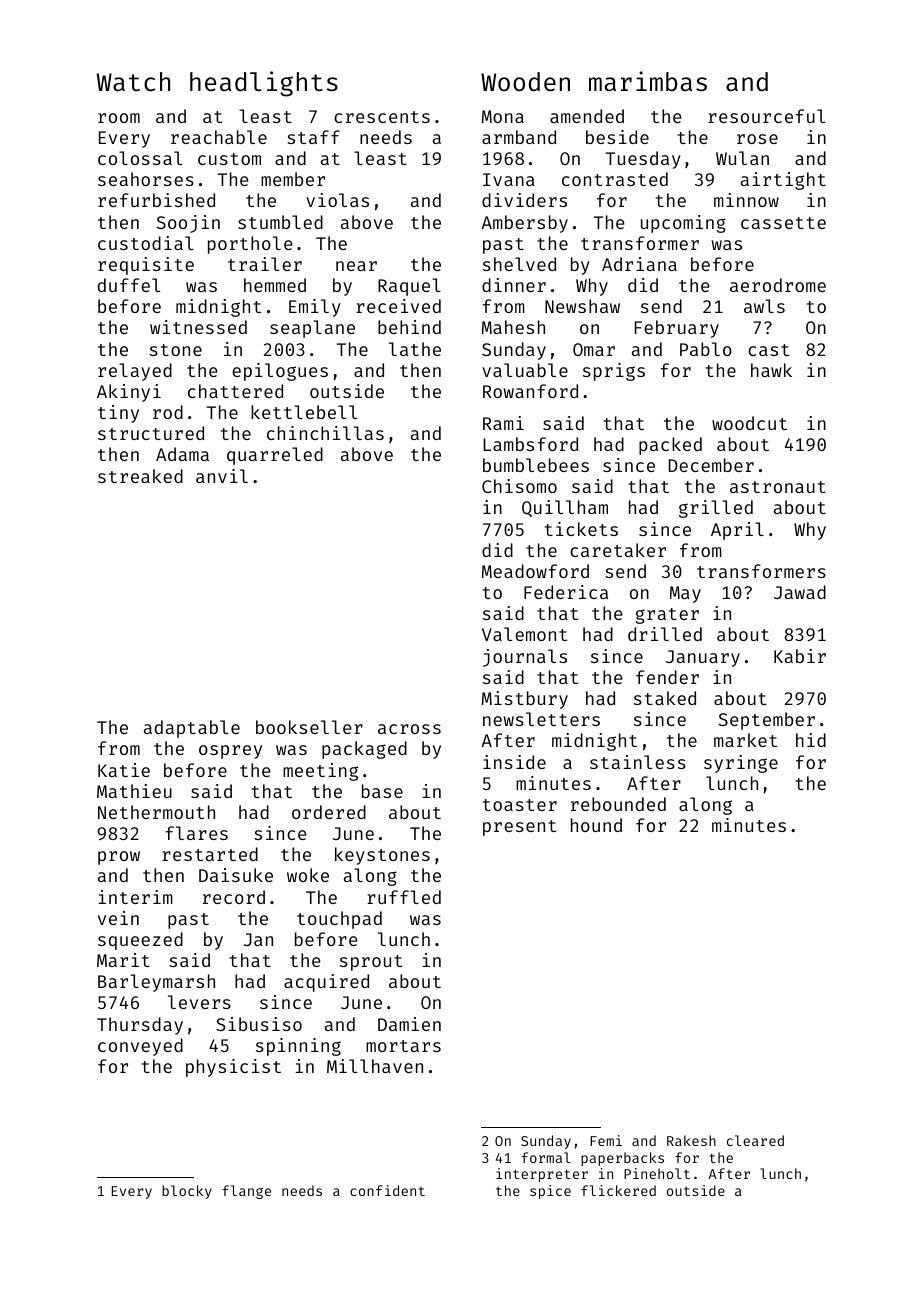 This document has height=1308, width=924. What do you see at coordinates (196, 833) in the document?
I see `flares` at bounding box center [196, 833].
